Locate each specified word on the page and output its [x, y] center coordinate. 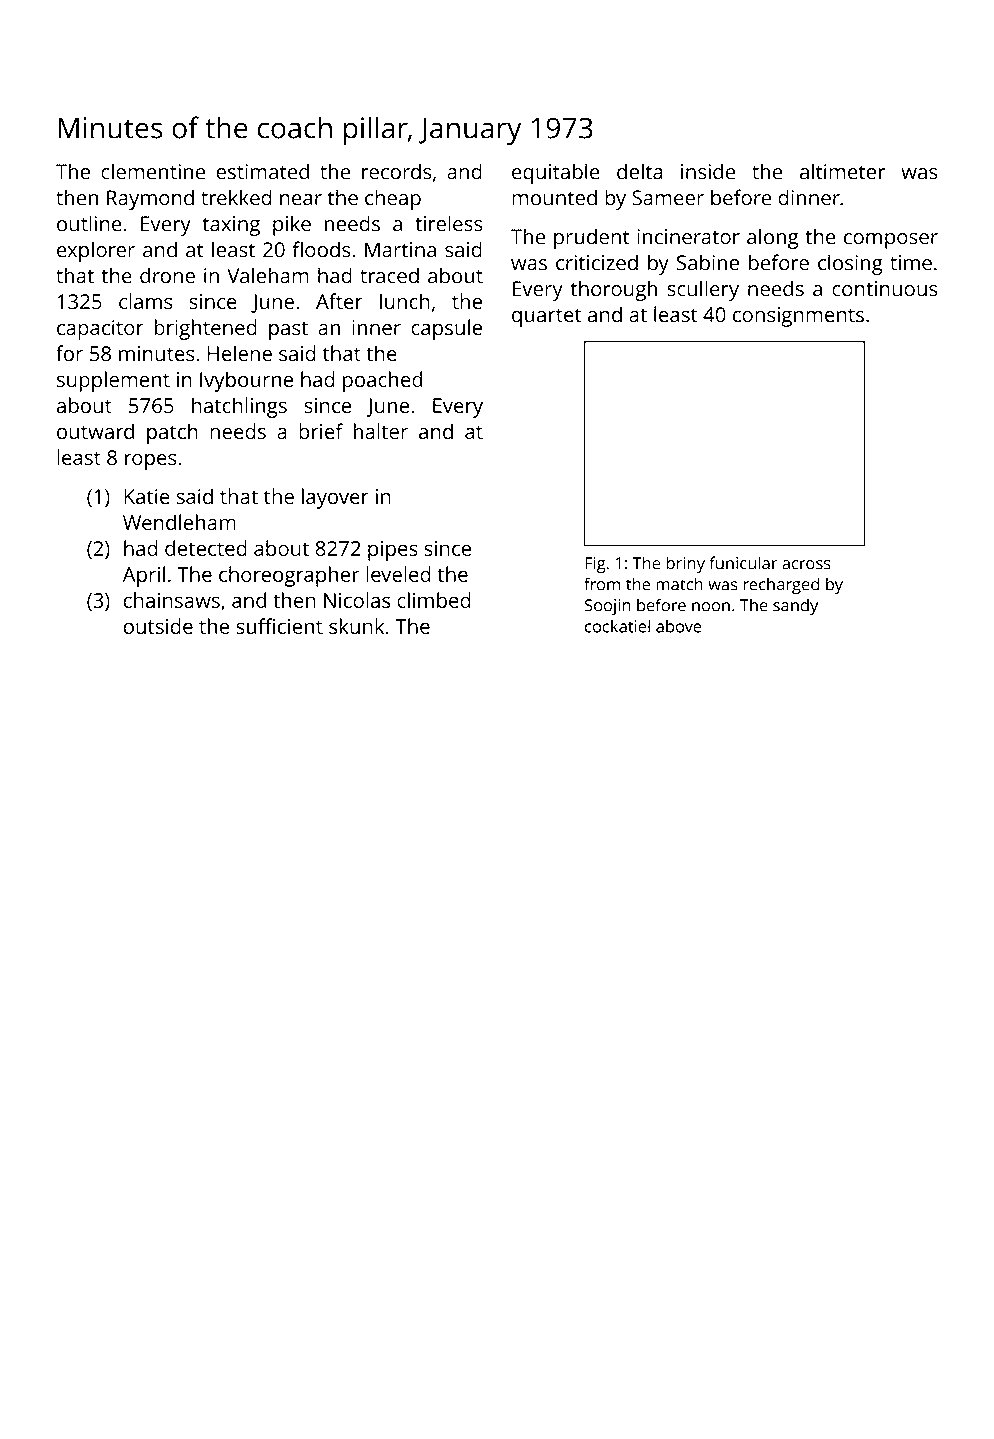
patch [172, 433]
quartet [547, 317]
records [396, 171]
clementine [153, 171]
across [806, 565]
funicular [743, 563]
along [773, 238]
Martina [400, 250]
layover [335, 498]
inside [708, 171]
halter [381, 431]
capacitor [100, 330]
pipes [393, 551]
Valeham [268, 275]
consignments [798, 317]
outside [158, 626]
